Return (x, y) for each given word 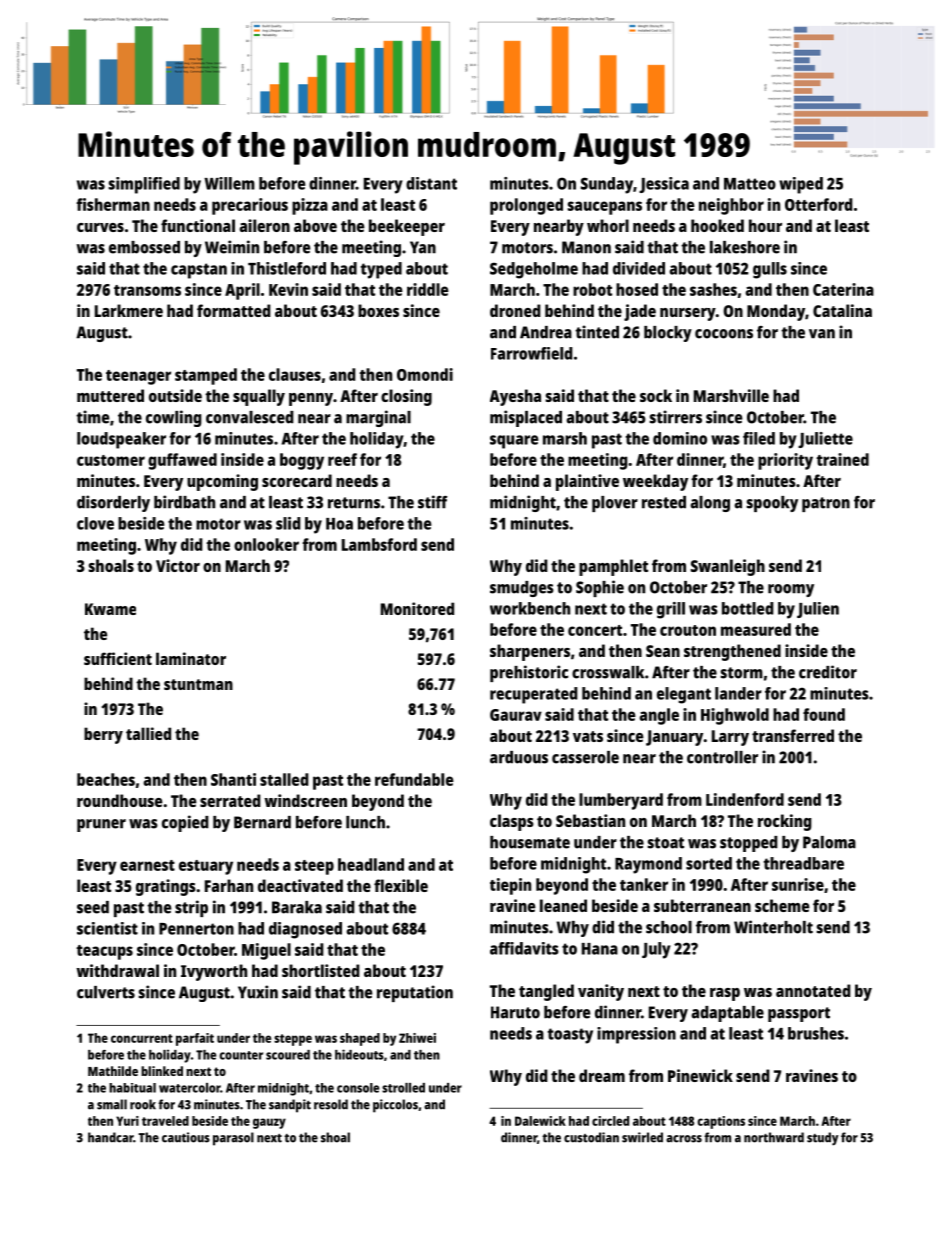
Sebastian (590, 820)
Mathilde (113, 1071)
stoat (665, 843)
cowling (174, 418)
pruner (101, 825)
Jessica (664, 185)
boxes (378, 310)
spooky (772, 504)
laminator (191, 658)
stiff (432, 502)
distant (431, 183)
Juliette (825, 440)
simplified (144, 185)
